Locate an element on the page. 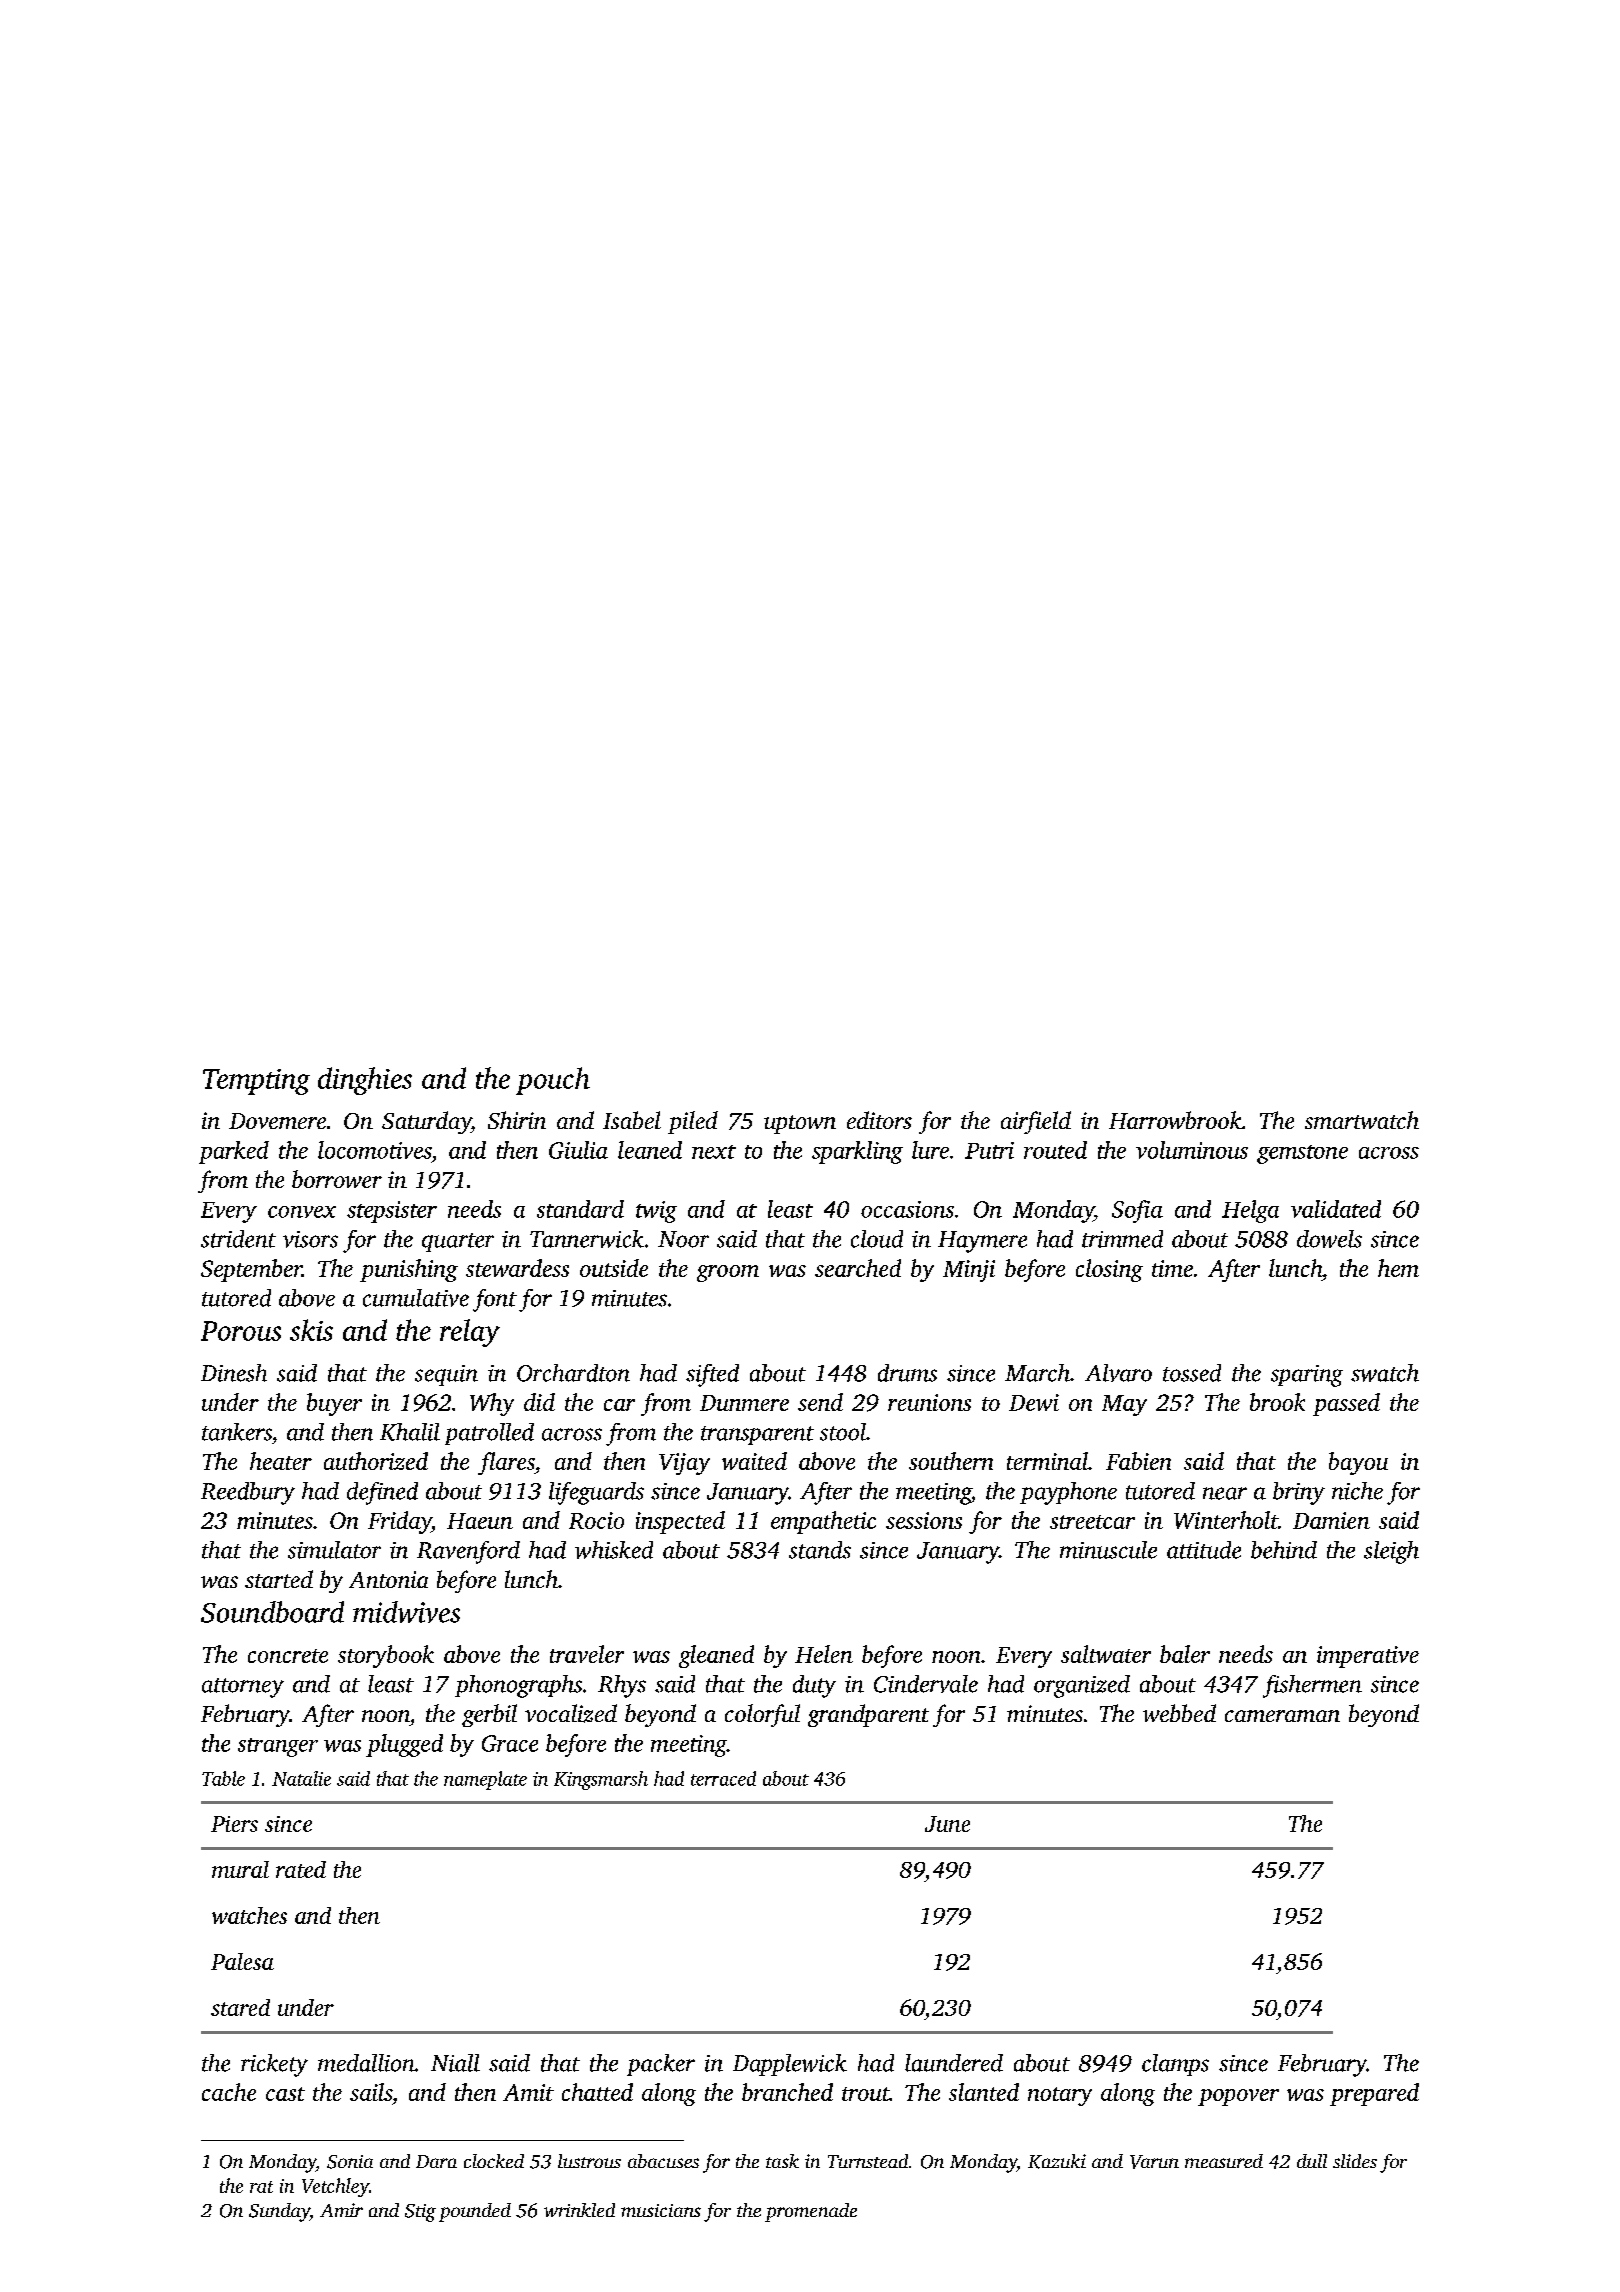  Giulia is located at coordinates (578, 1150).
